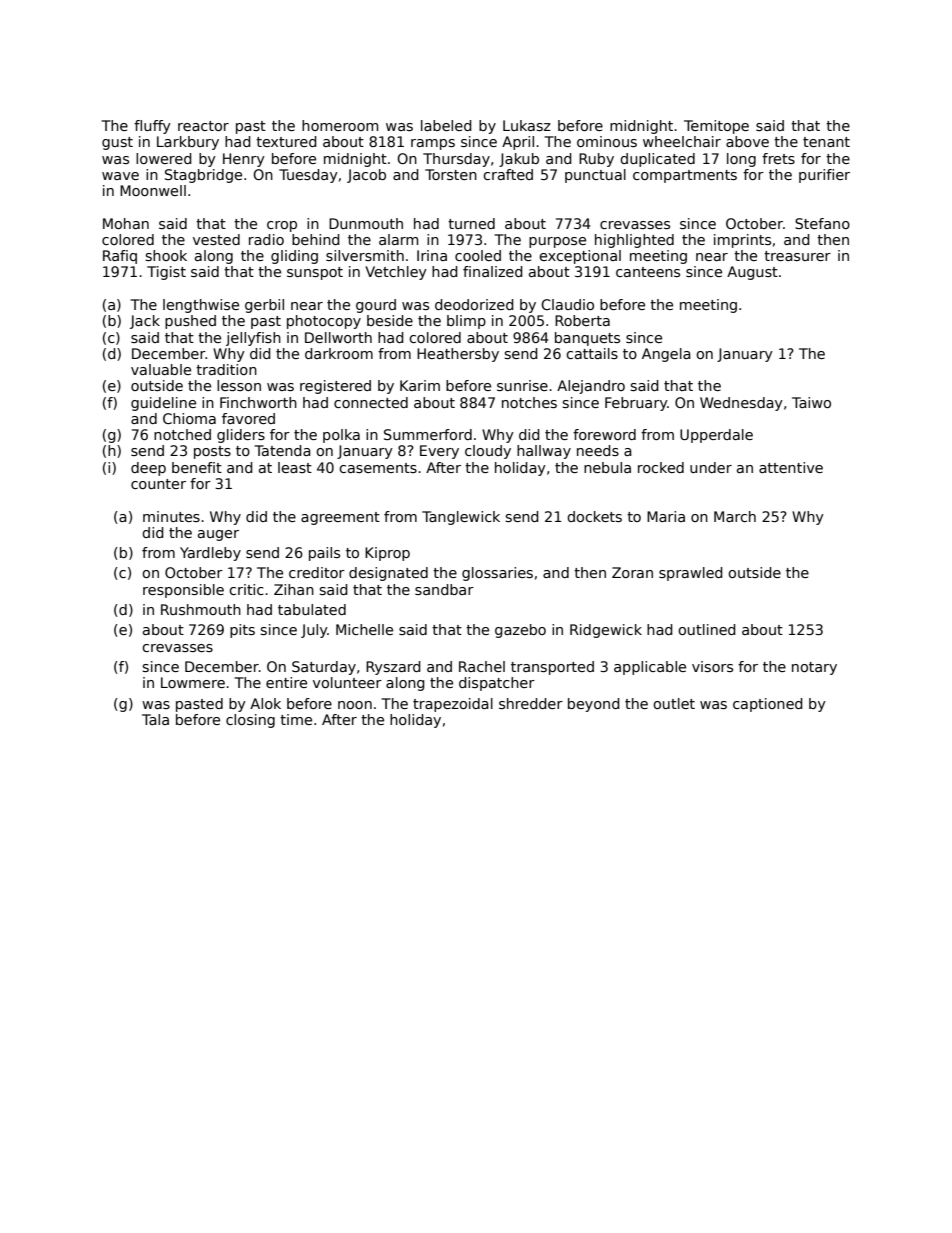 This page has width=952, height=1233. Describe the element at coordinates (735, 516) in the page. I see `March` at that location.
